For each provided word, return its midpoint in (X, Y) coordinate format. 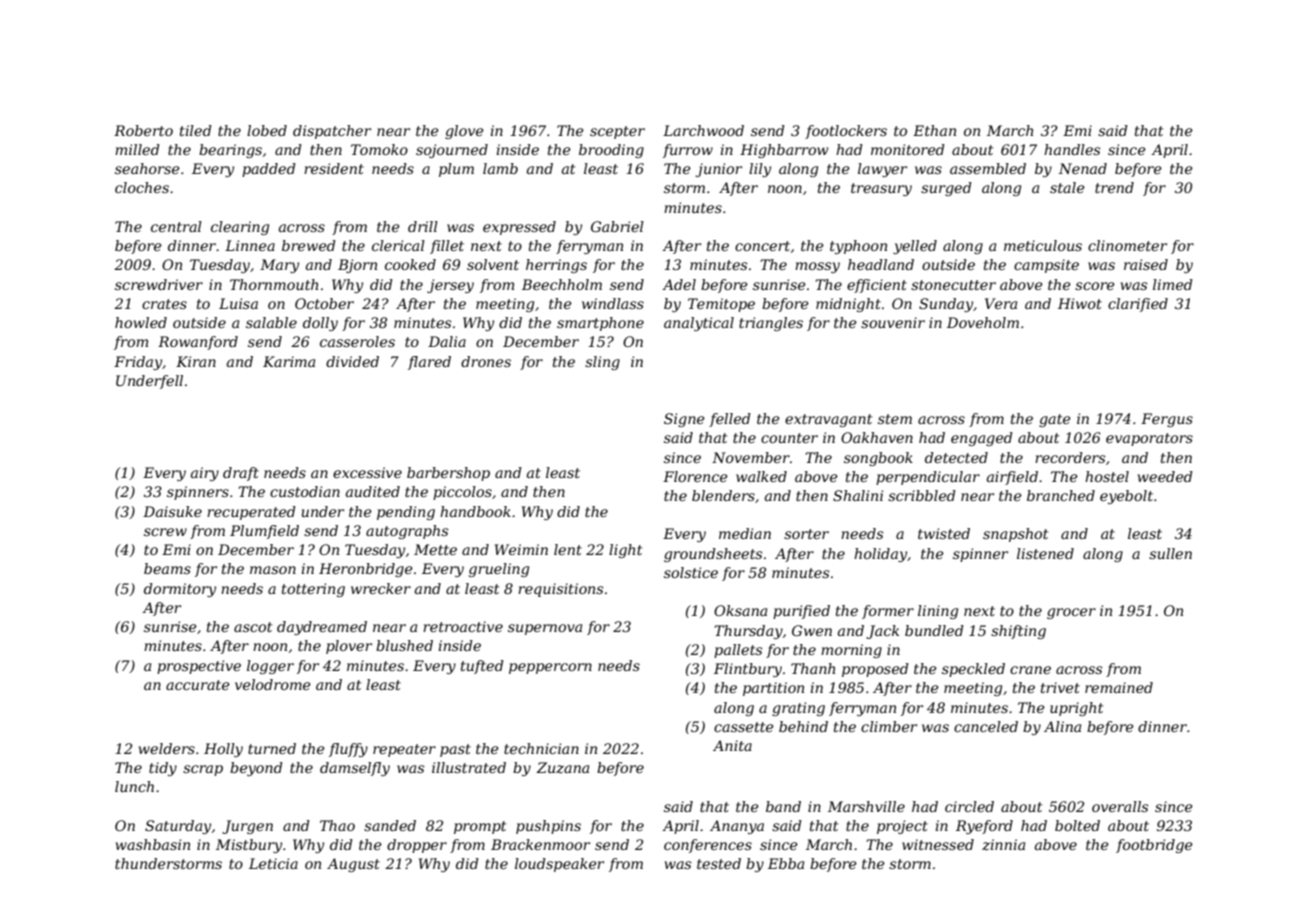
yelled (915, 247)
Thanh (813, 668)
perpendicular (928, 478)
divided (352, 361)
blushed (404, 645)
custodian (305, 491)
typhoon (858, 247)
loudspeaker (559, 865)
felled (730, 420)
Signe (684, 420)
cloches (142, 187)
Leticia (273, 863)
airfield (1012, 478)
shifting (1018, 632)
